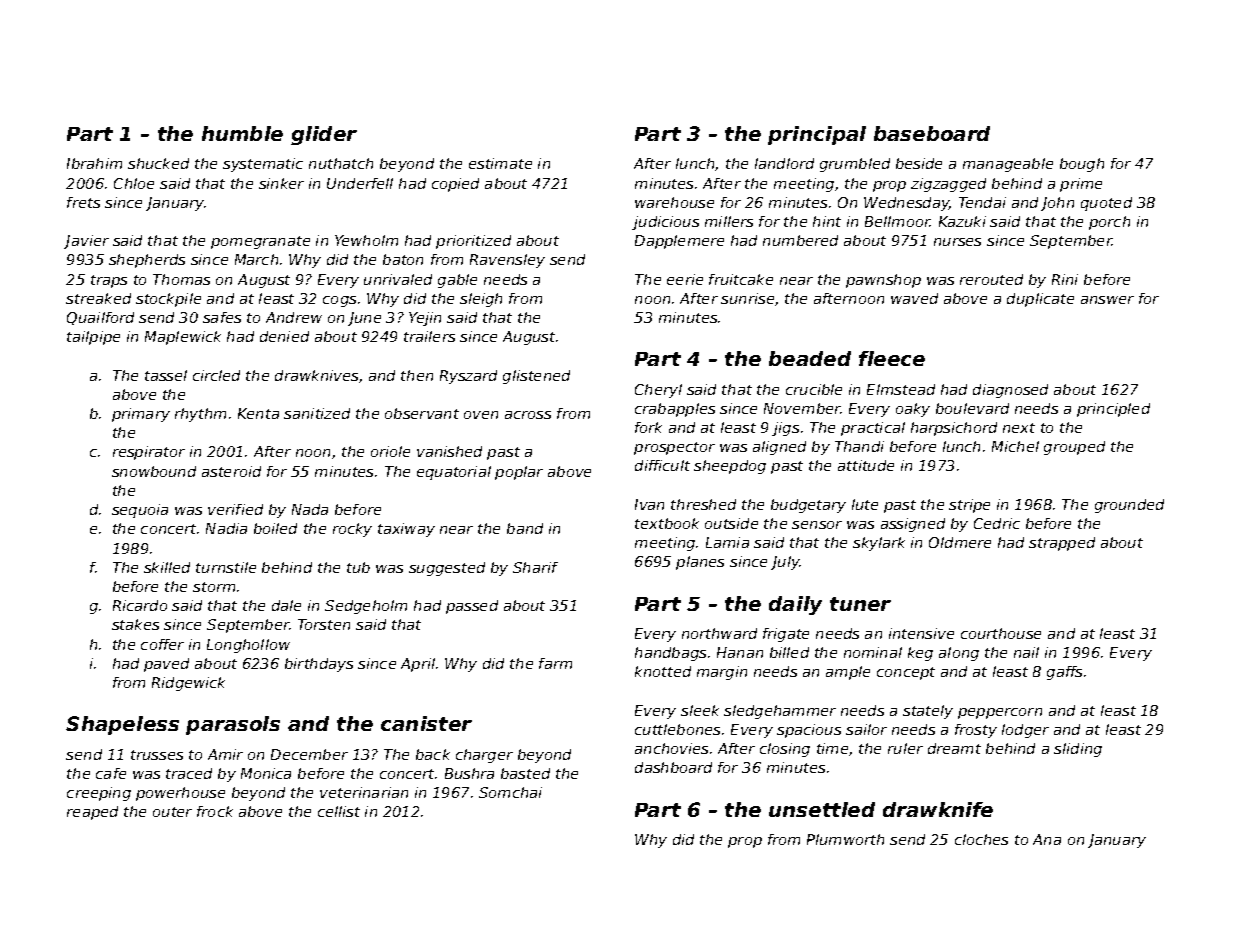 The image size is (1233, 952). Describe the element at coordinates (519, 473) in the screenshot. I see `poplar` at that location.
